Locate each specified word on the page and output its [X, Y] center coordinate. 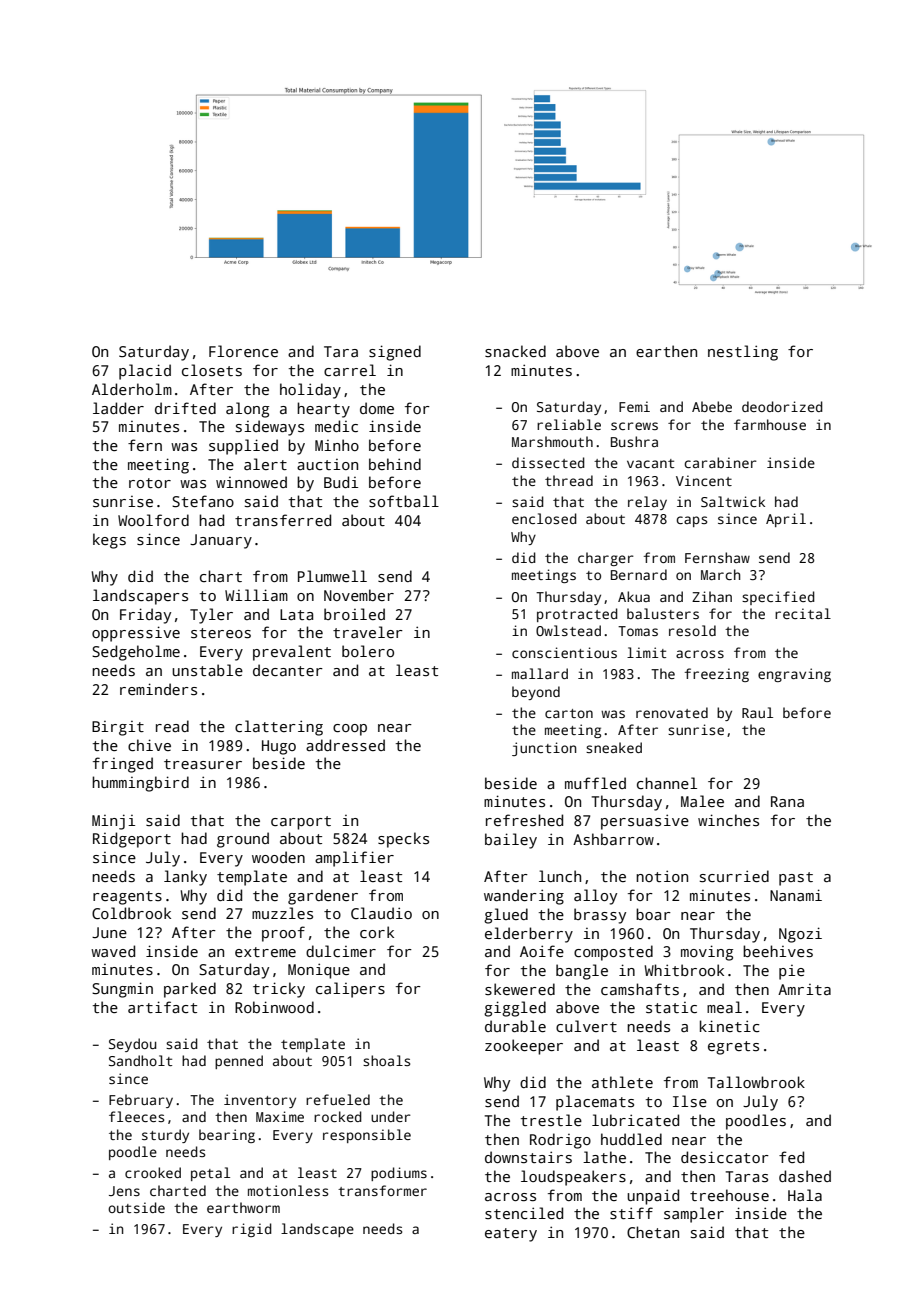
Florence [243, 351]
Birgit [118, 728]
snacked [515, 351]
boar [653, 914]
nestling [743, 353]
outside [136, 1207]
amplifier [354, 859]
